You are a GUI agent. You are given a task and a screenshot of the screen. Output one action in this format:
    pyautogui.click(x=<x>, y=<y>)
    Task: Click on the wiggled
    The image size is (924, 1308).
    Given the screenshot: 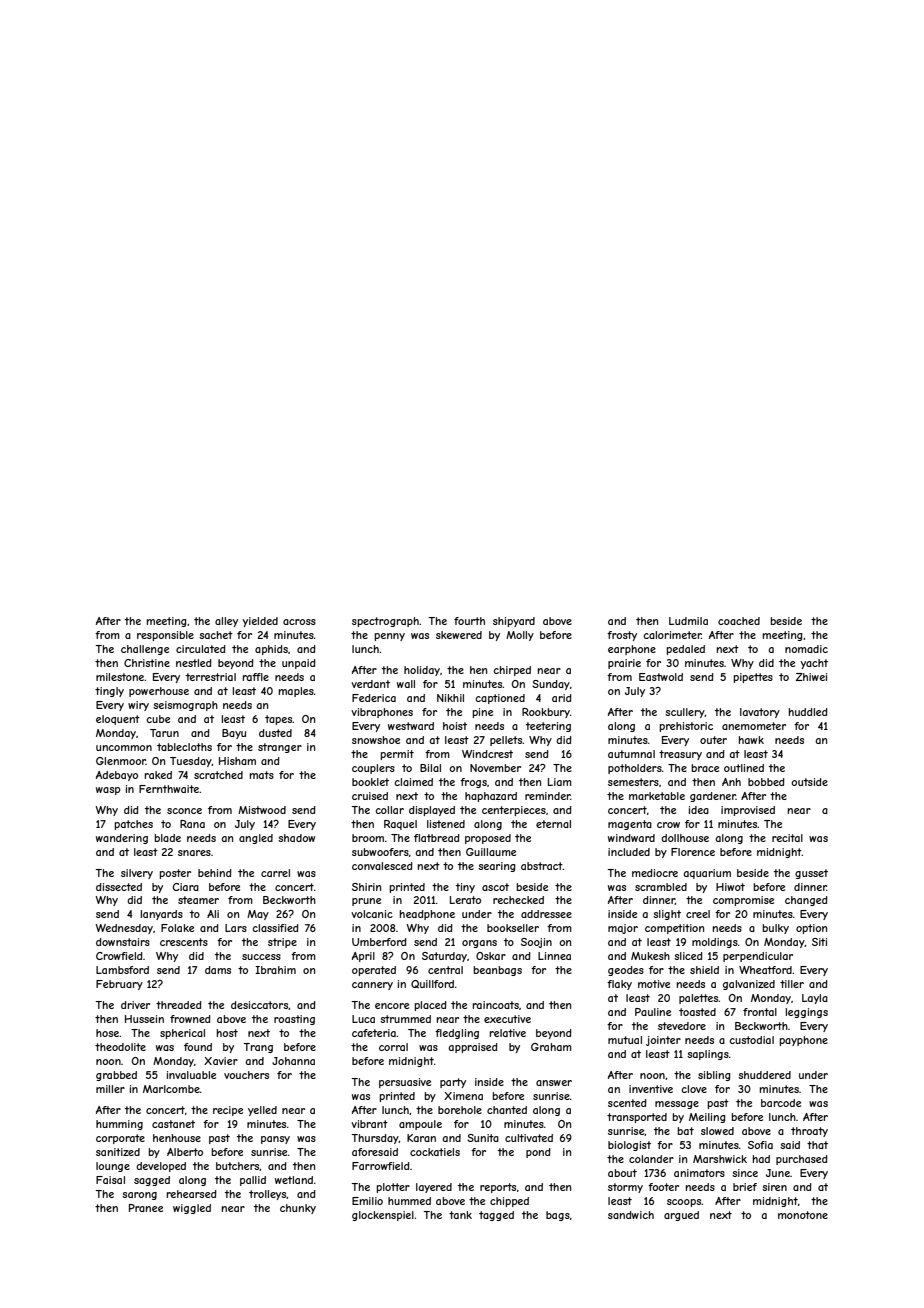 What is the action you would take?
    pyautogui.click(x=192, y=1209)
